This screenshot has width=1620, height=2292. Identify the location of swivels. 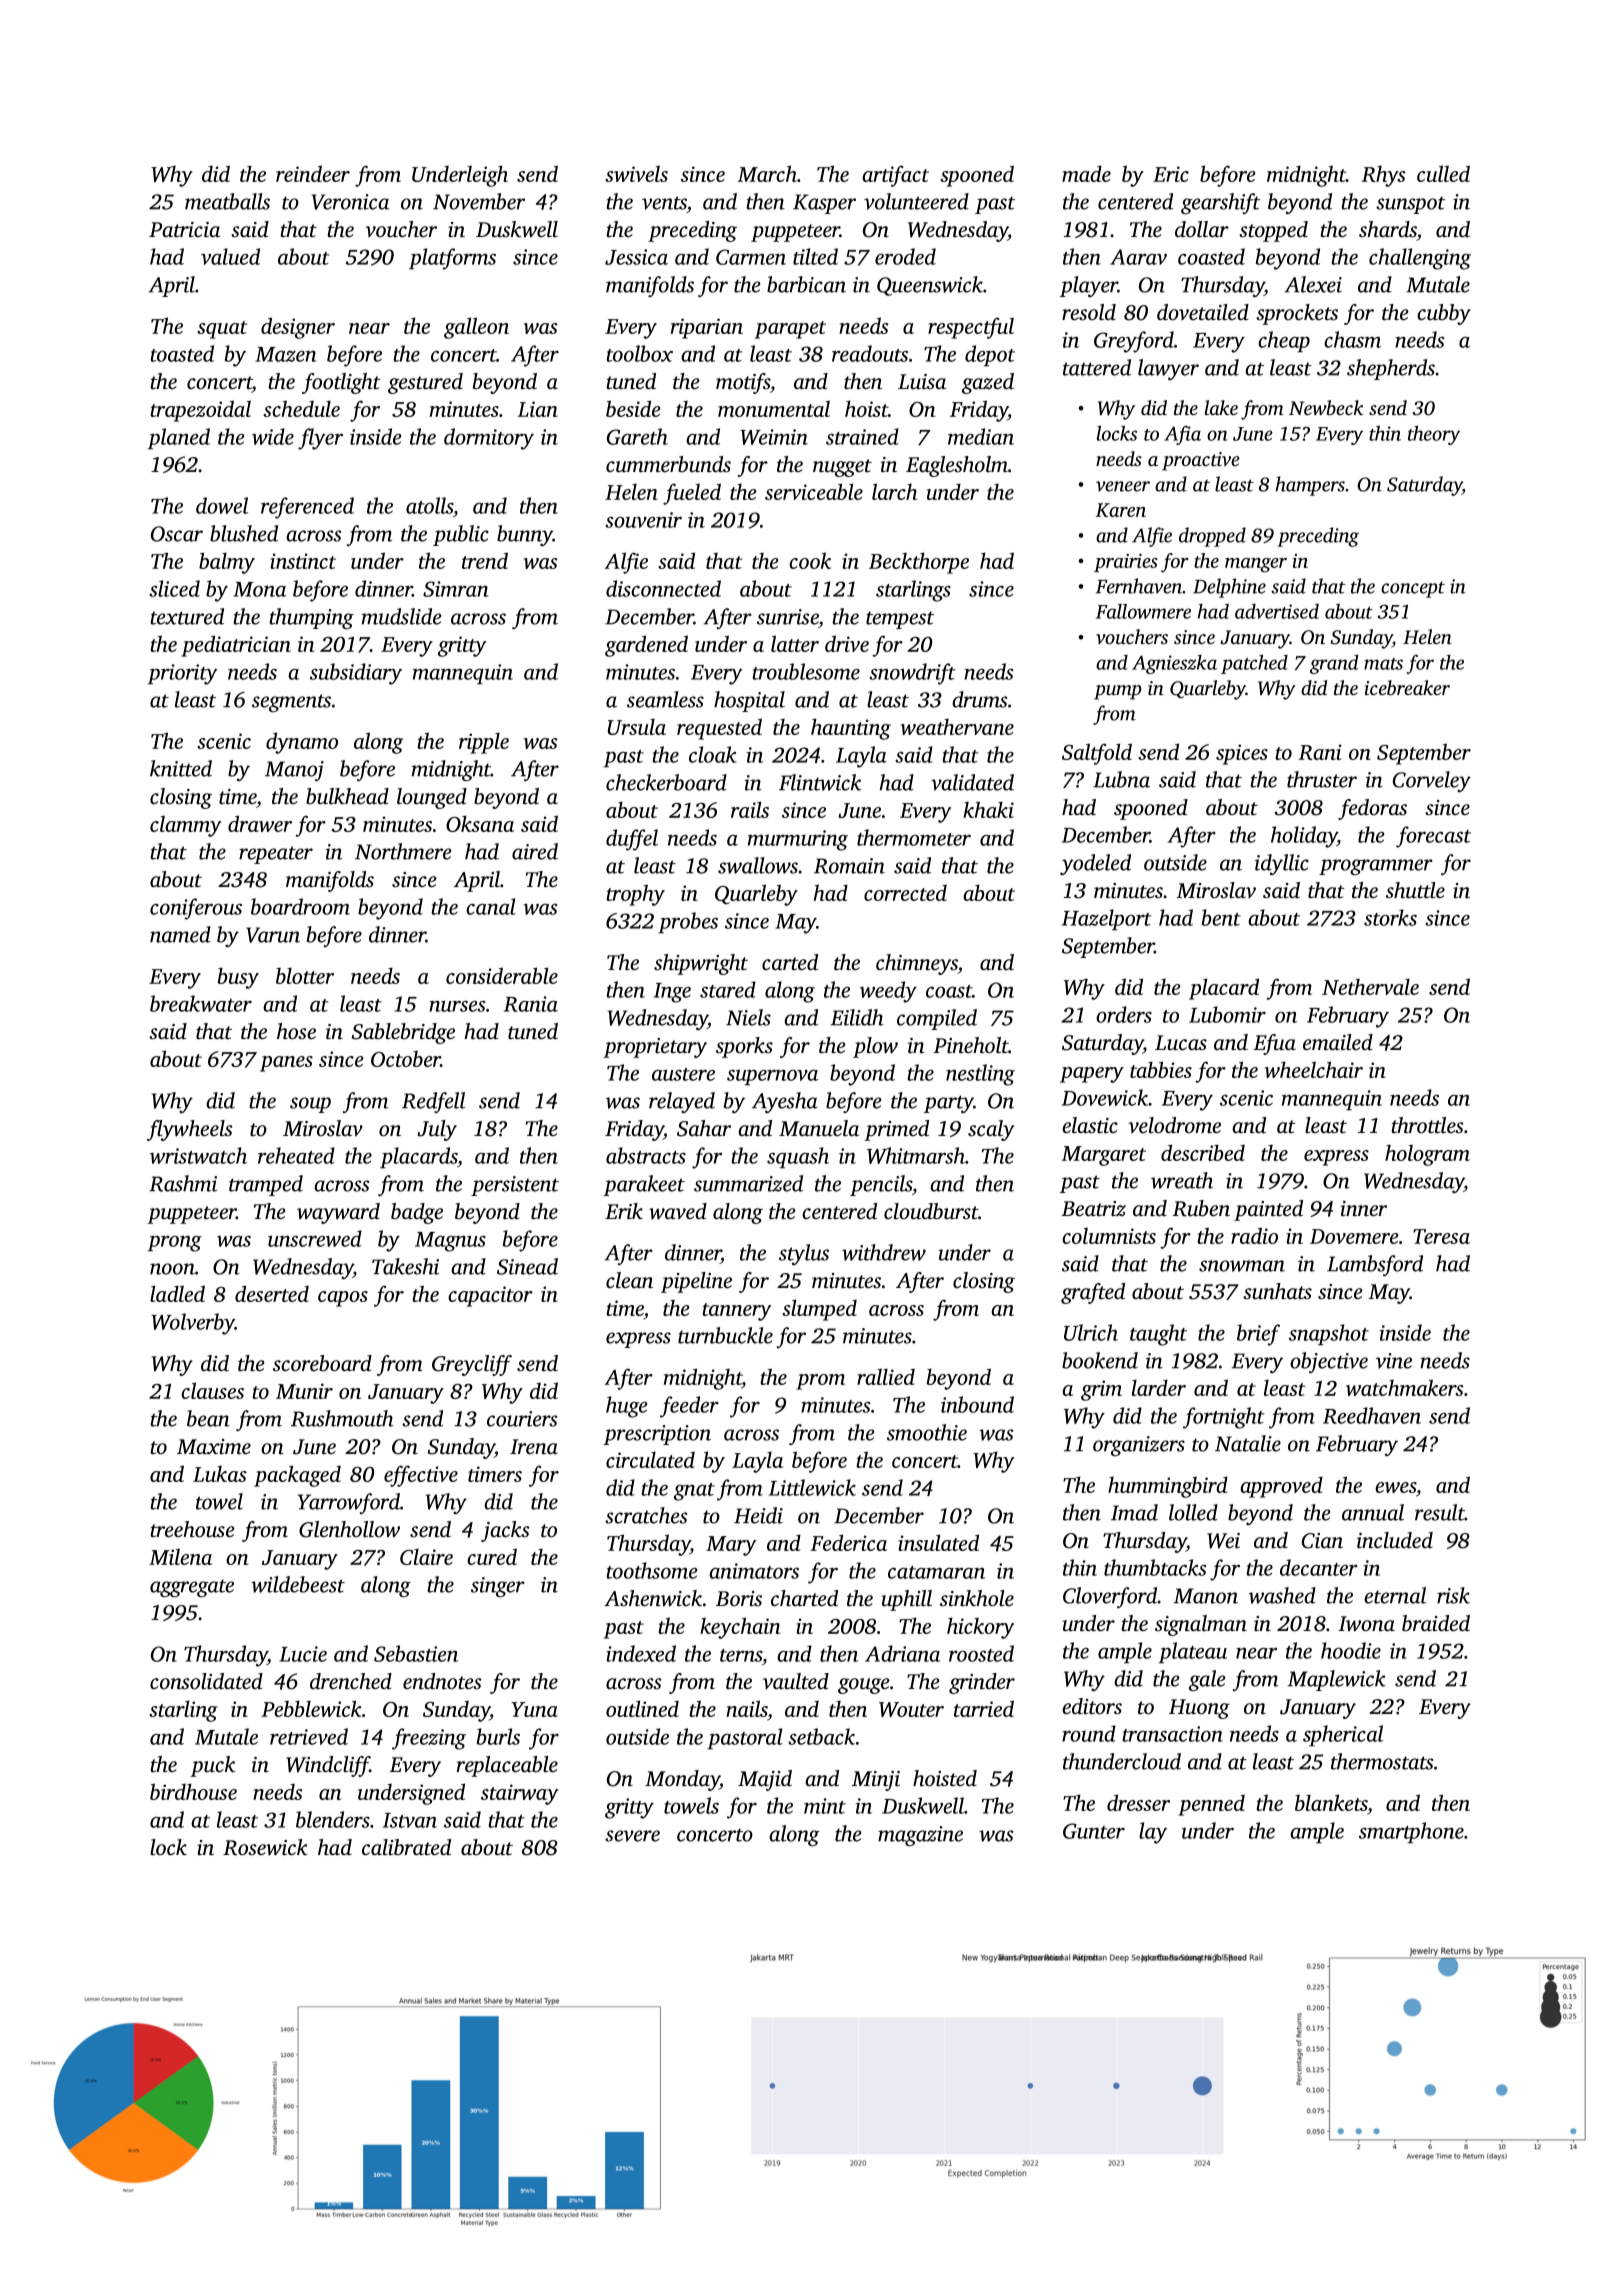
(636, 173).
